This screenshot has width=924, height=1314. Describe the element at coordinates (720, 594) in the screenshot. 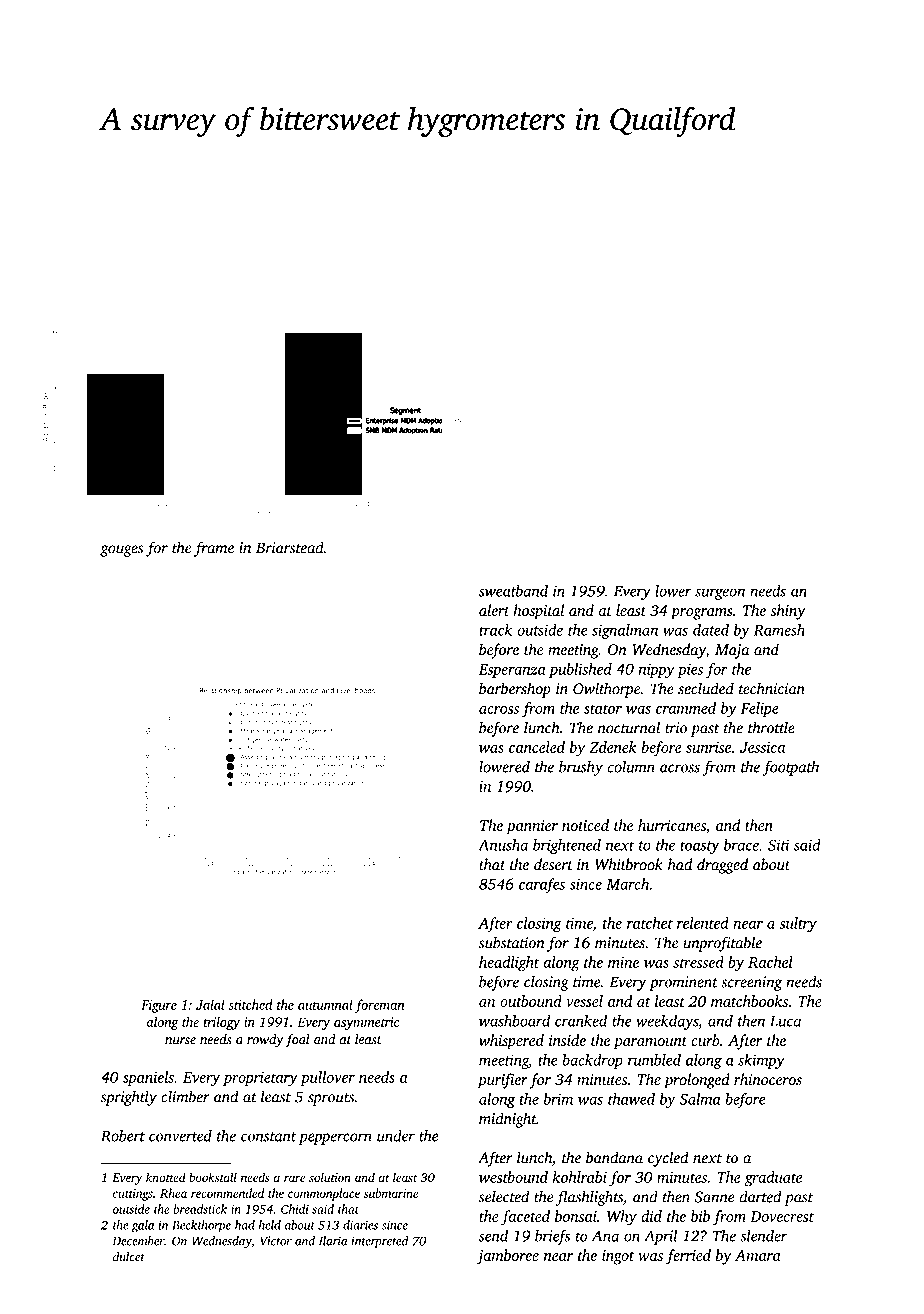

I see `surgeon` at that location.
